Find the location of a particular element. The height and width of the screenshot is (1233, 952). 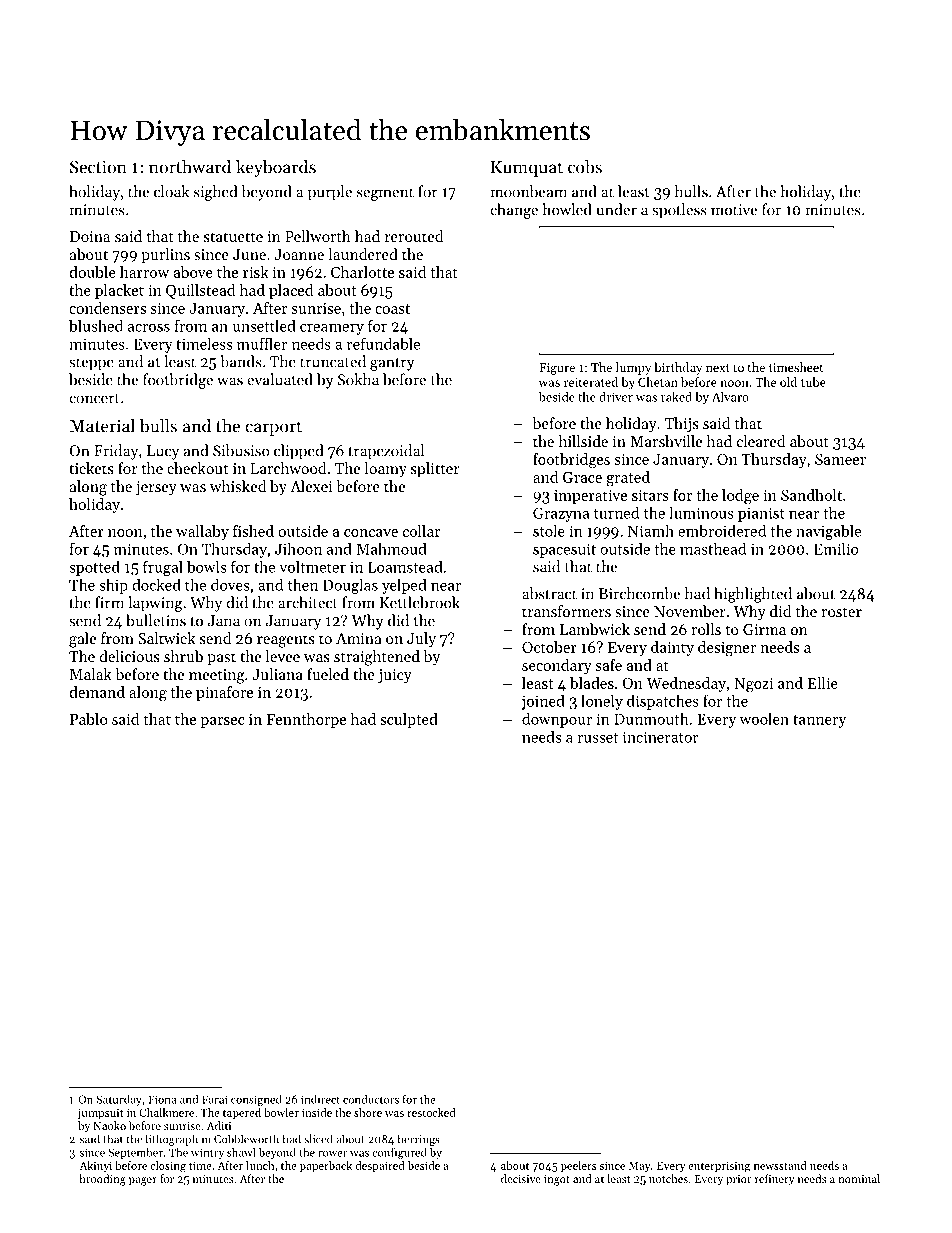

consigned is located at coordinates (256, 1100).
